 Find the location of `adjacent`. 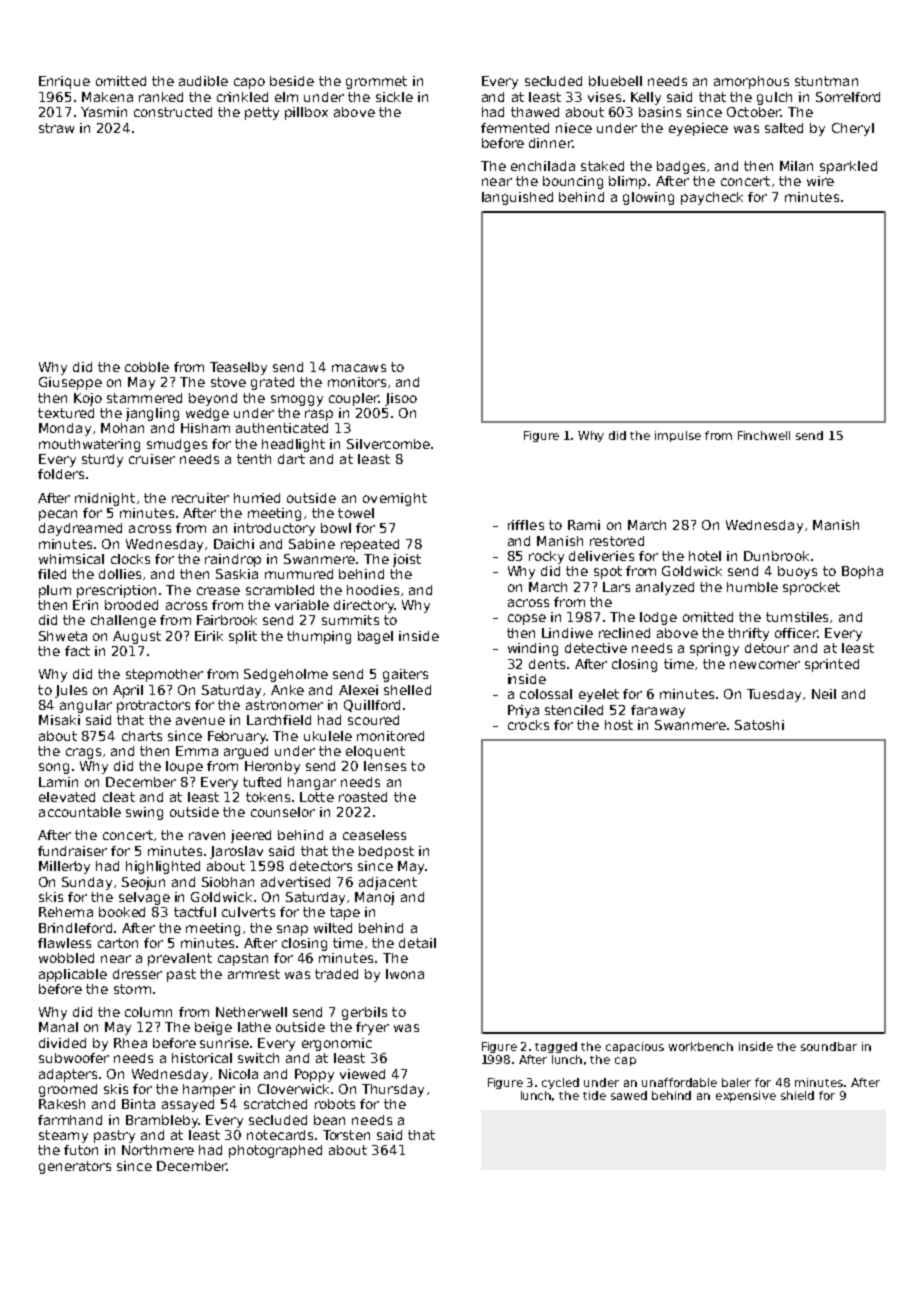

adjacent is located at coordinates (388, 883).
